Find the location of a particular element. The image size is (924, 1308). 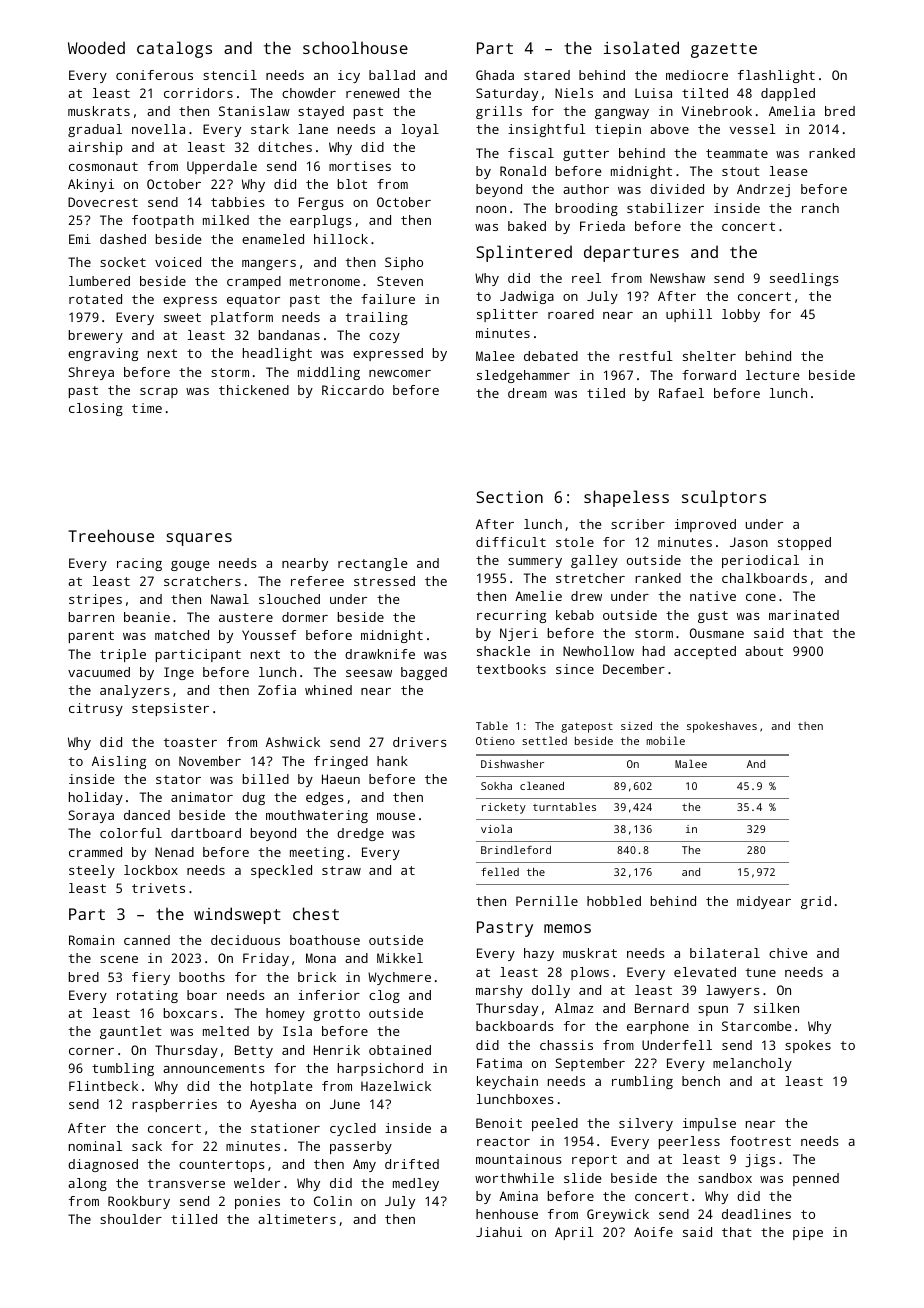

brewery is located at coordinates (96, 336).
